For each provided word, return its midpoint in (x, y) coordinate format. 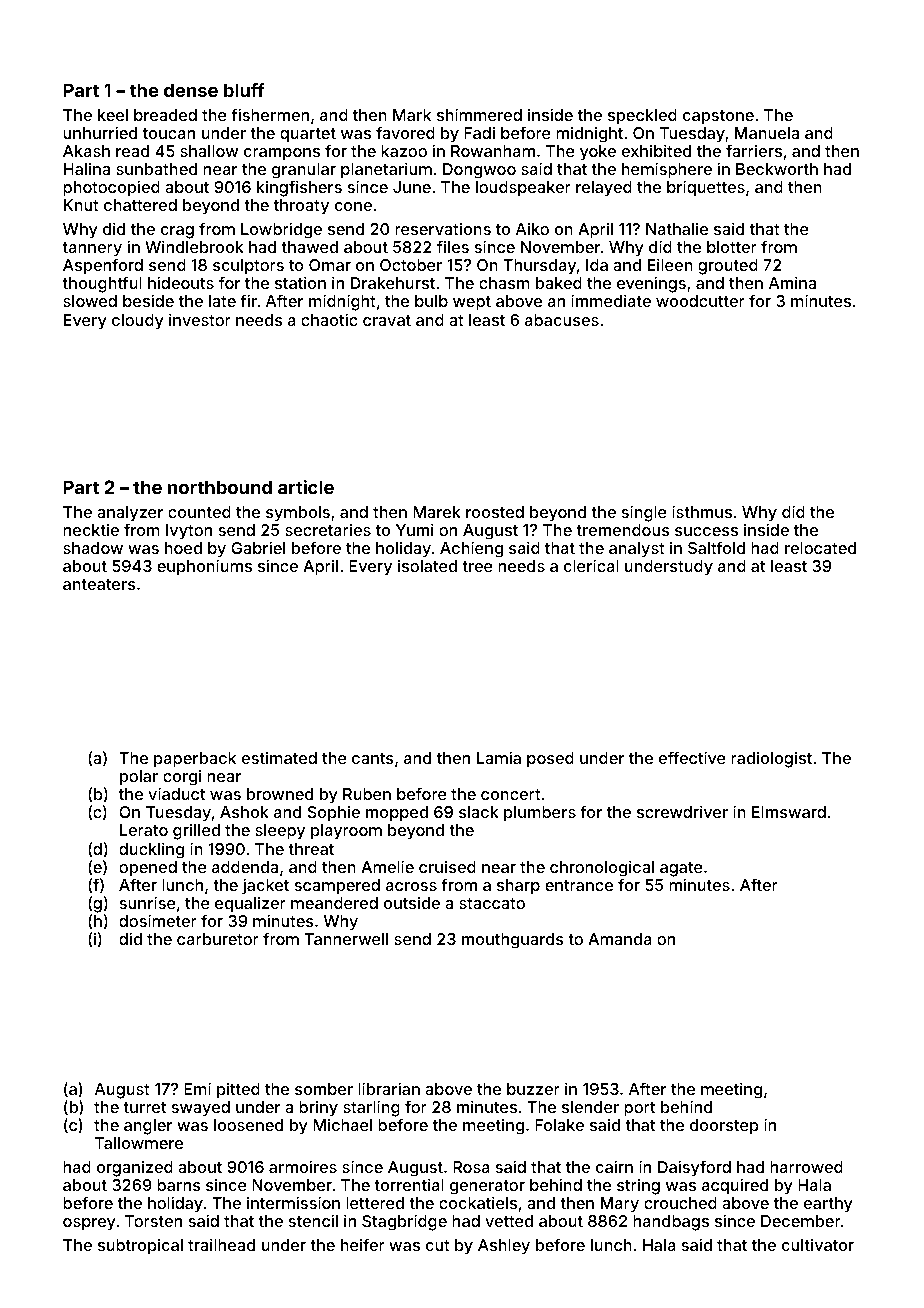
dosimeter (158, 920)
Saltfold (716, 547)
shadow (93, 548)
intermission (293, 1202)
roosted (495, 512)
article (306, 487)
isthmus (702, 511)
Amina (792, 282)
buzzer (533, 1089)
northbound (220, 487)
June (412, 187)
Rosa (471, 1167)
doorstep (724, 1127)
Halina (87, 169)
